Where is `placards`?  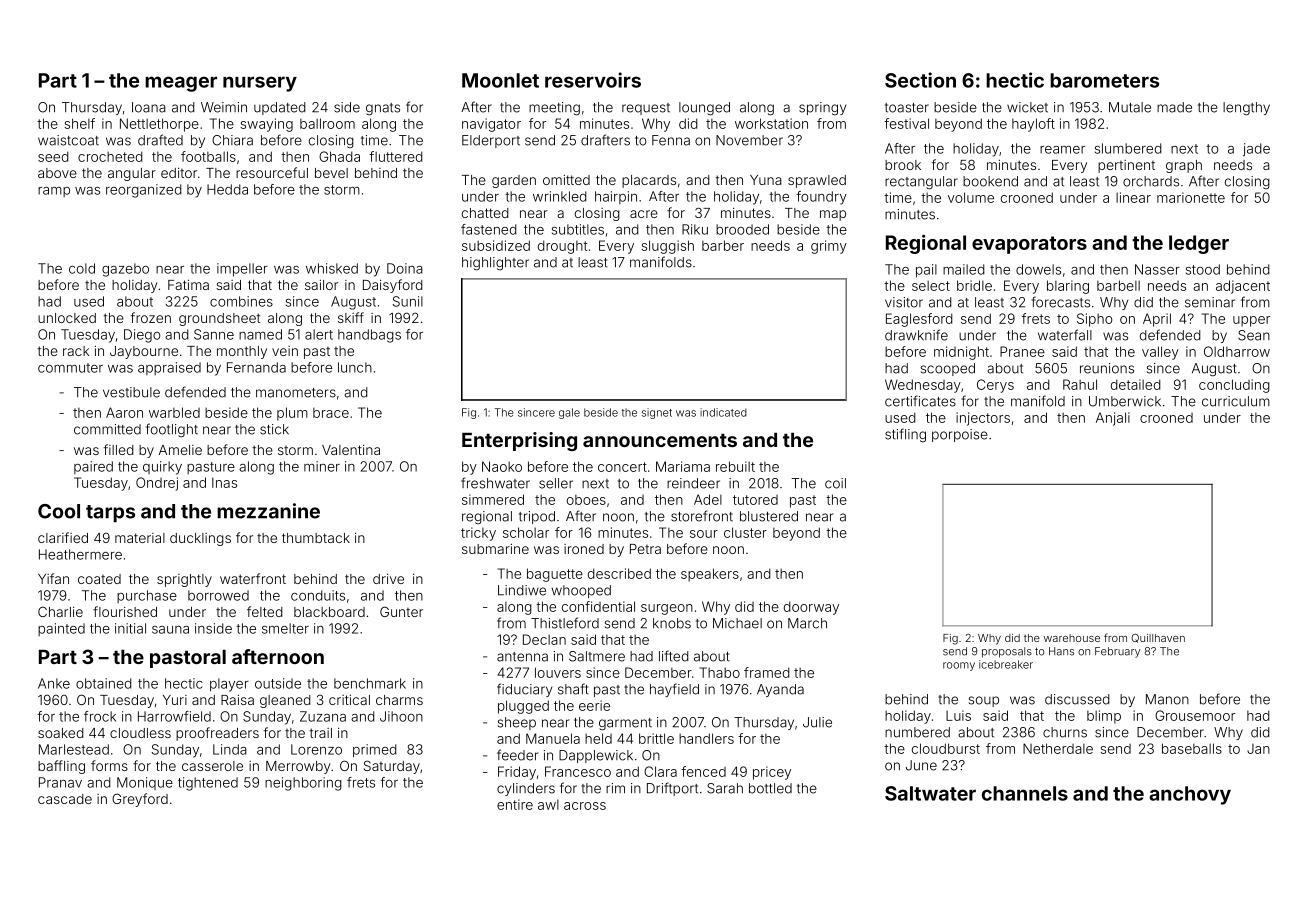 placards is located at coordinates (649, 181).
